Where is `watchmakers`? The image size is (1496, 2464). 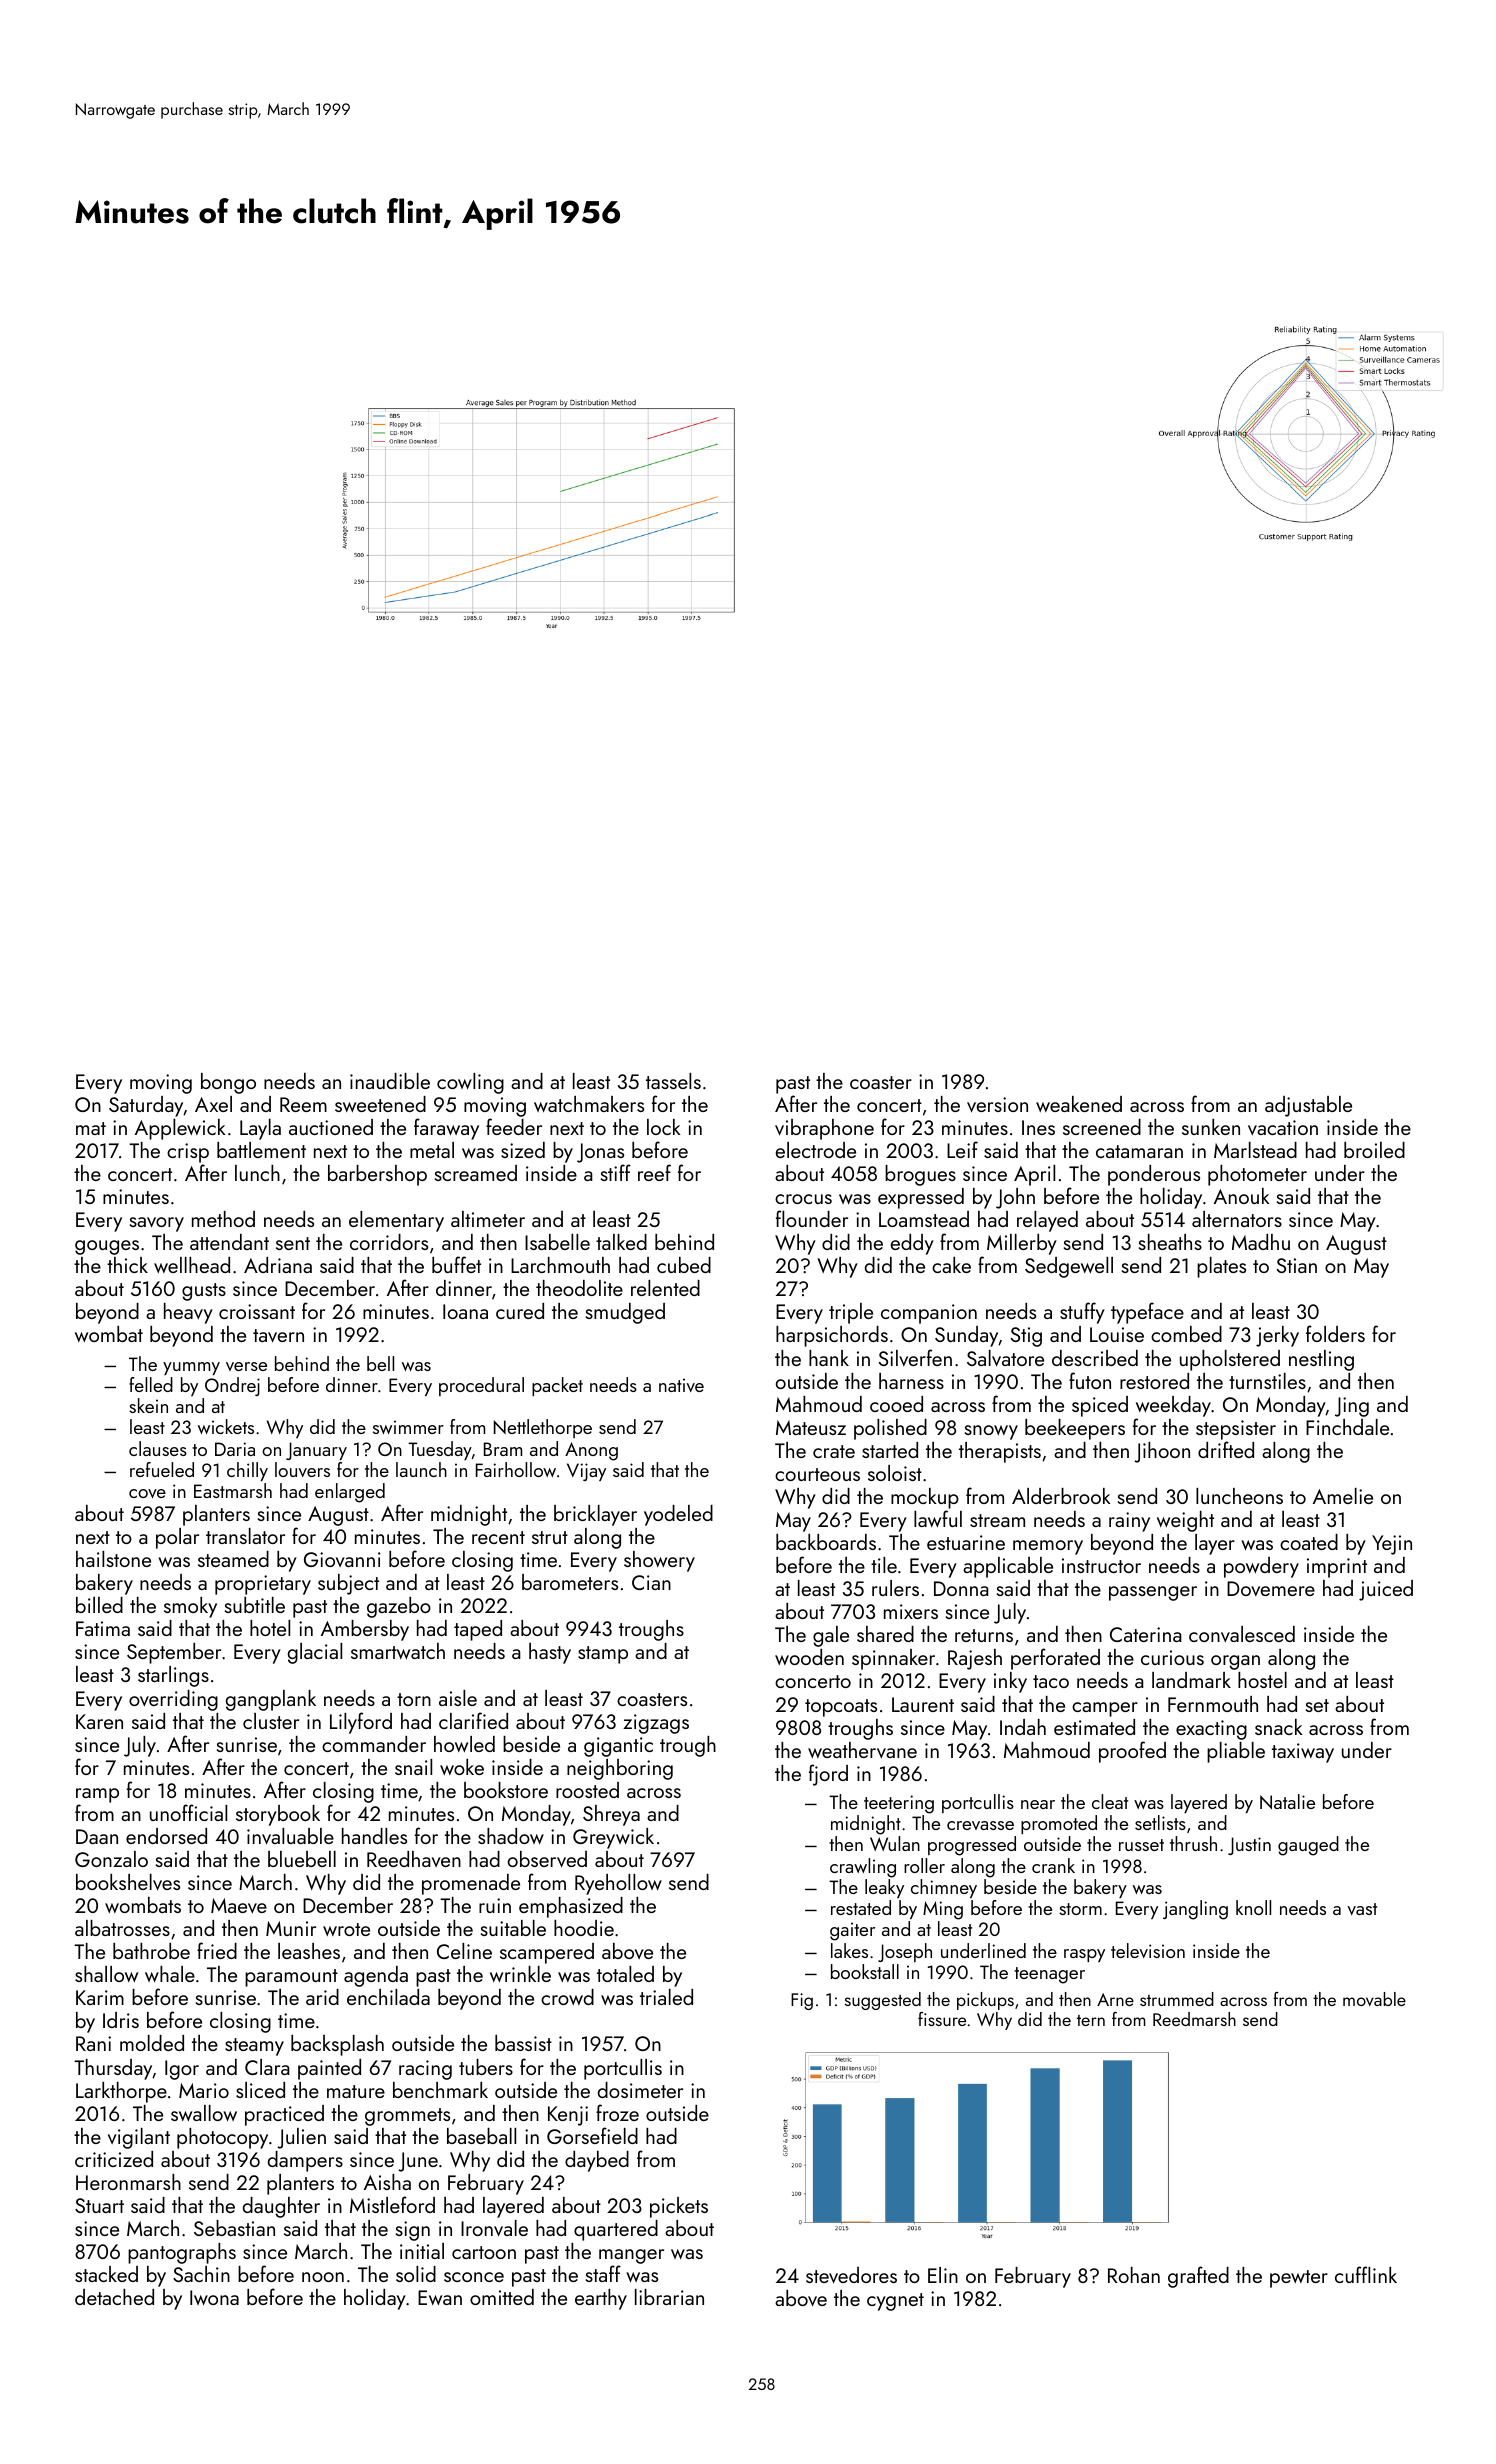
watchmakers is located at coordinates (589, 1104).
